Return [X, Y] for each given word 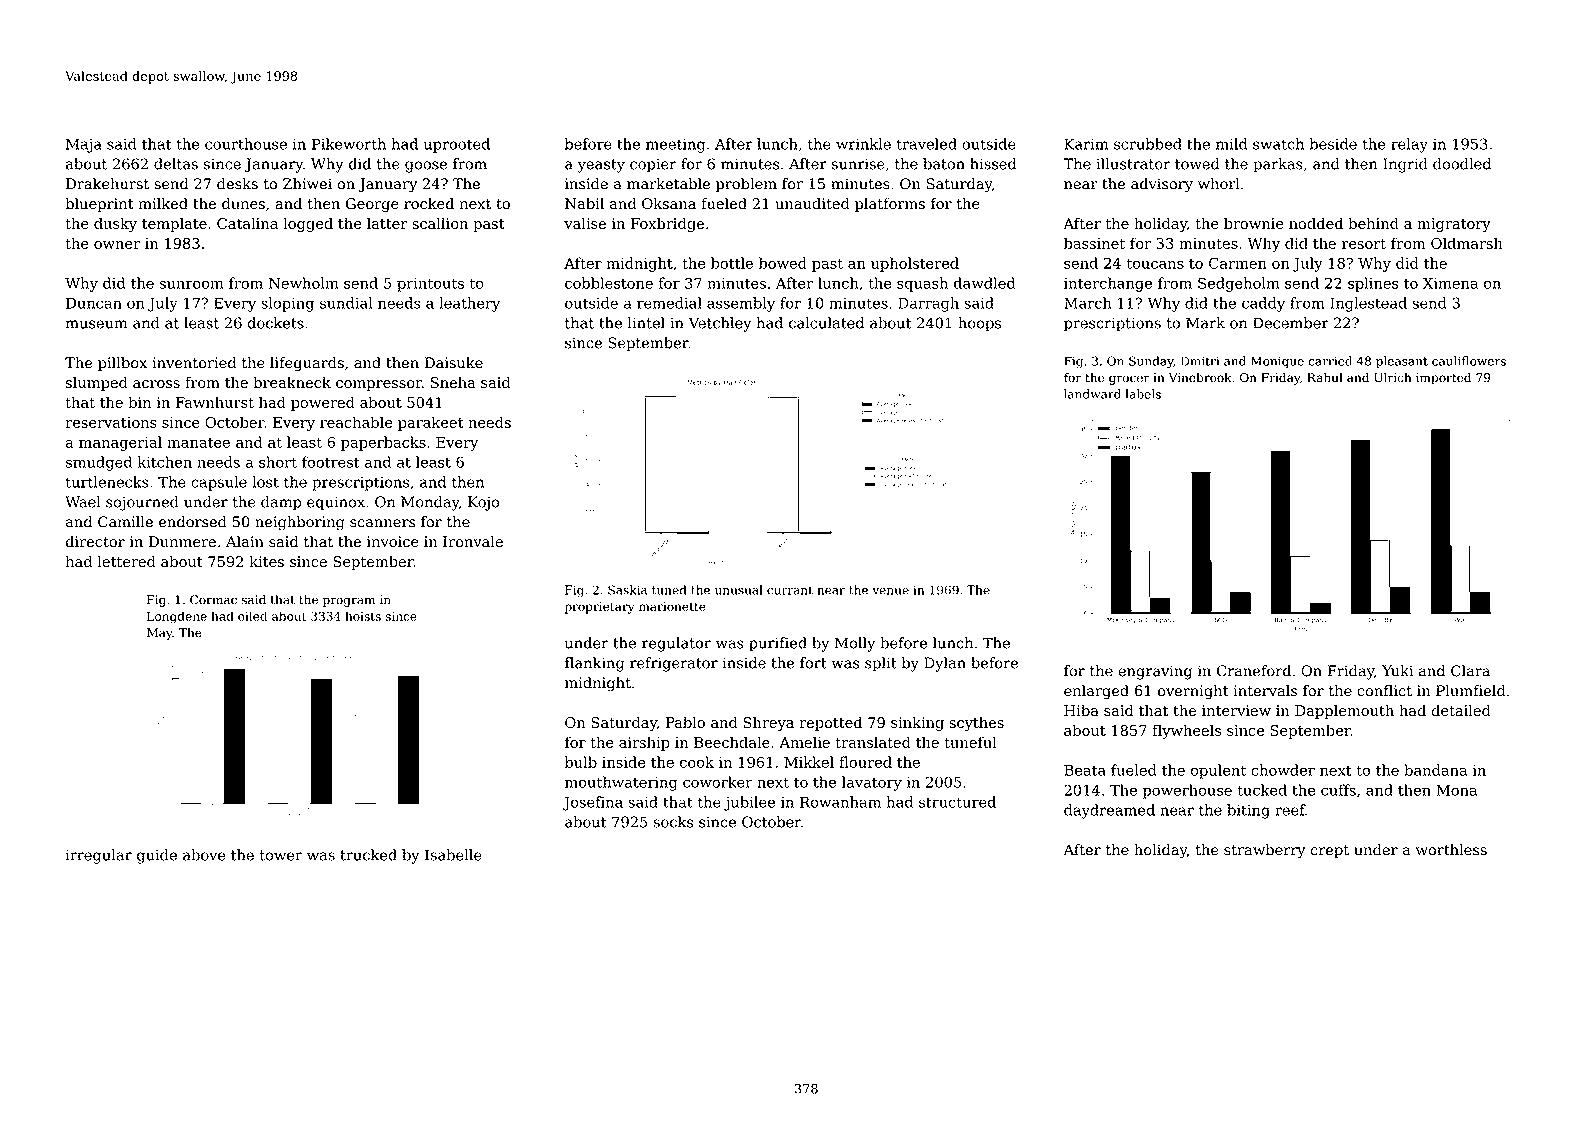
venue [890, 591]
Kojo [483, 503]
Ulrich [1392, 377]
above [204, 855]
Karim [1086, 144]
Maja [84, 145]
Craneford [1254, 671]
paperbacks [383, 443]
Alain [245, 542]
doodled [1462, 164]
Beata [1085, 770]
